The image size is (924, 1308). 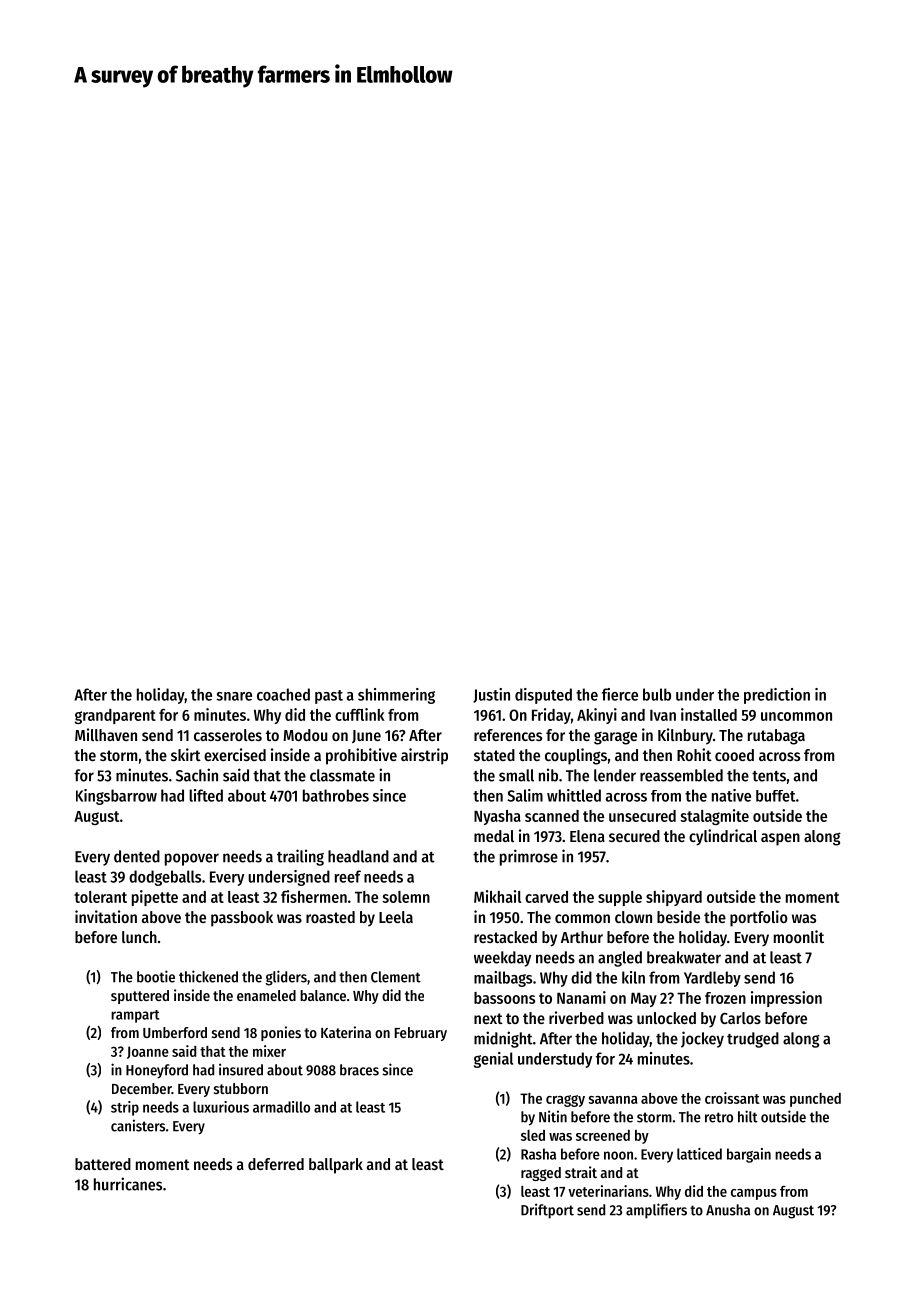 What do you see at coordinates (138, 1125) in the page?
I see `canisters` at bounding box center [138, 1125].
